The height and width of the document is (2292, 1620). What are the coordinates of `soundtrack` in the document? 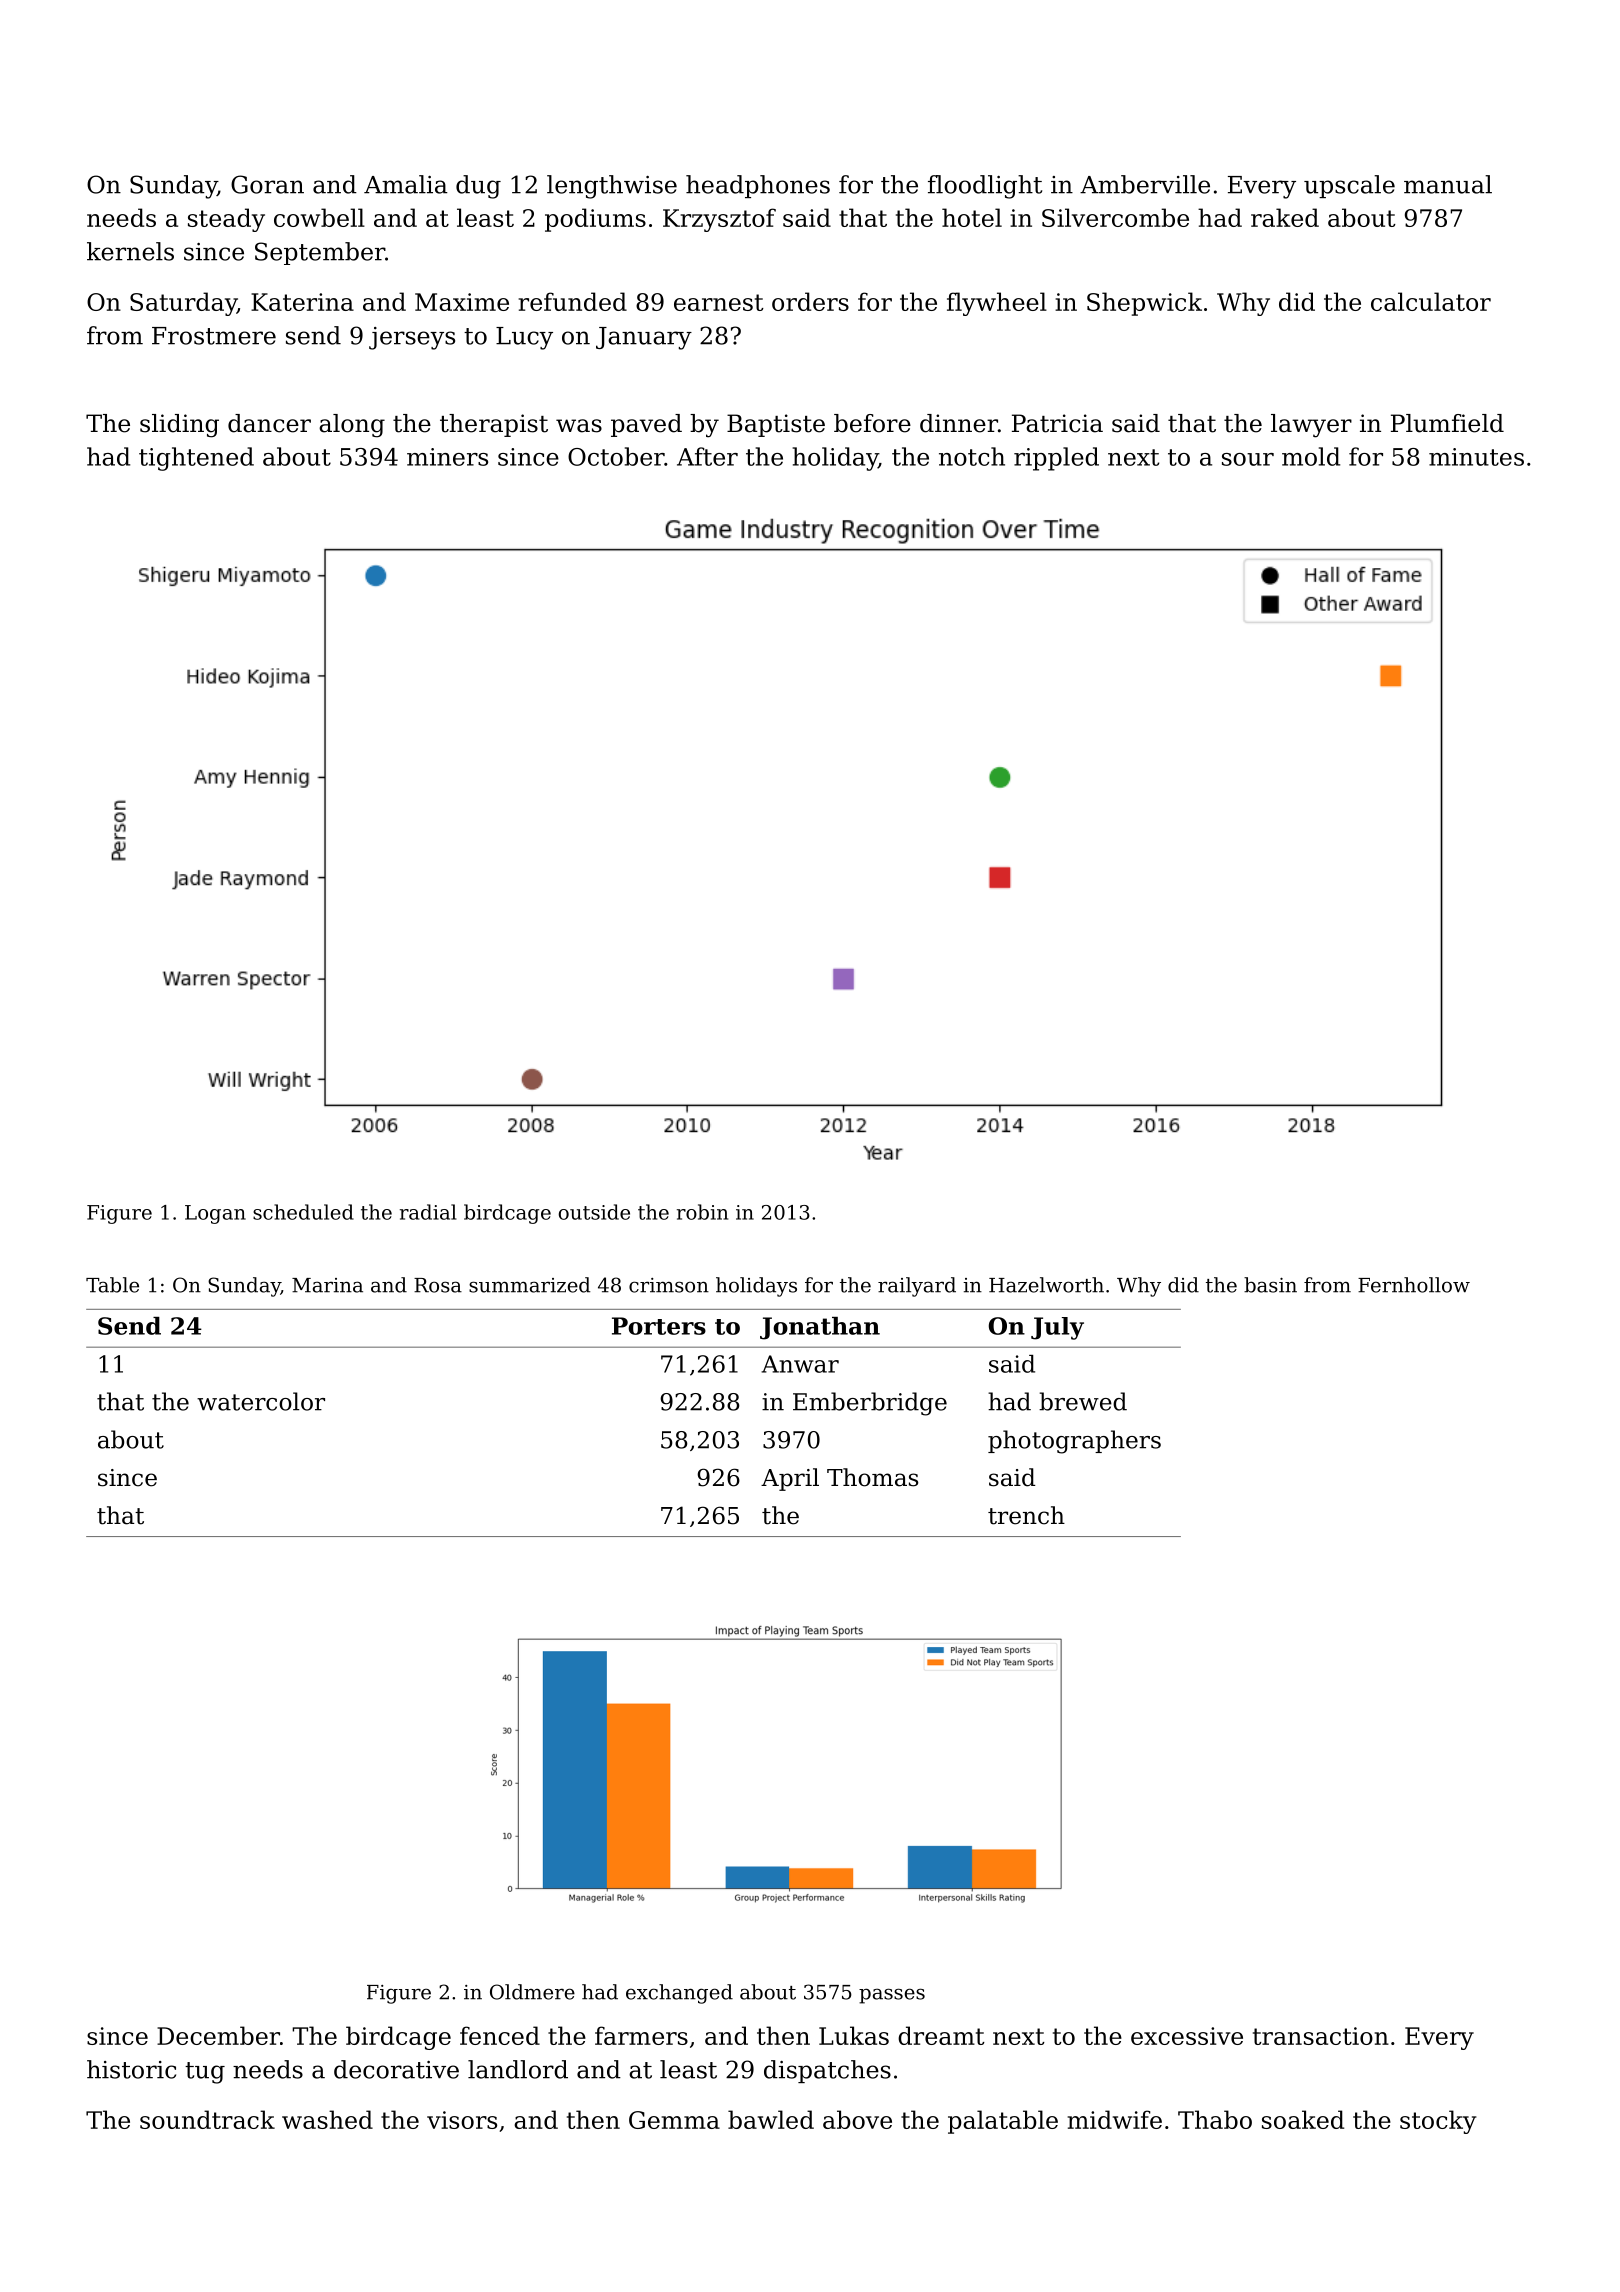 It's located at (207, 2119).
